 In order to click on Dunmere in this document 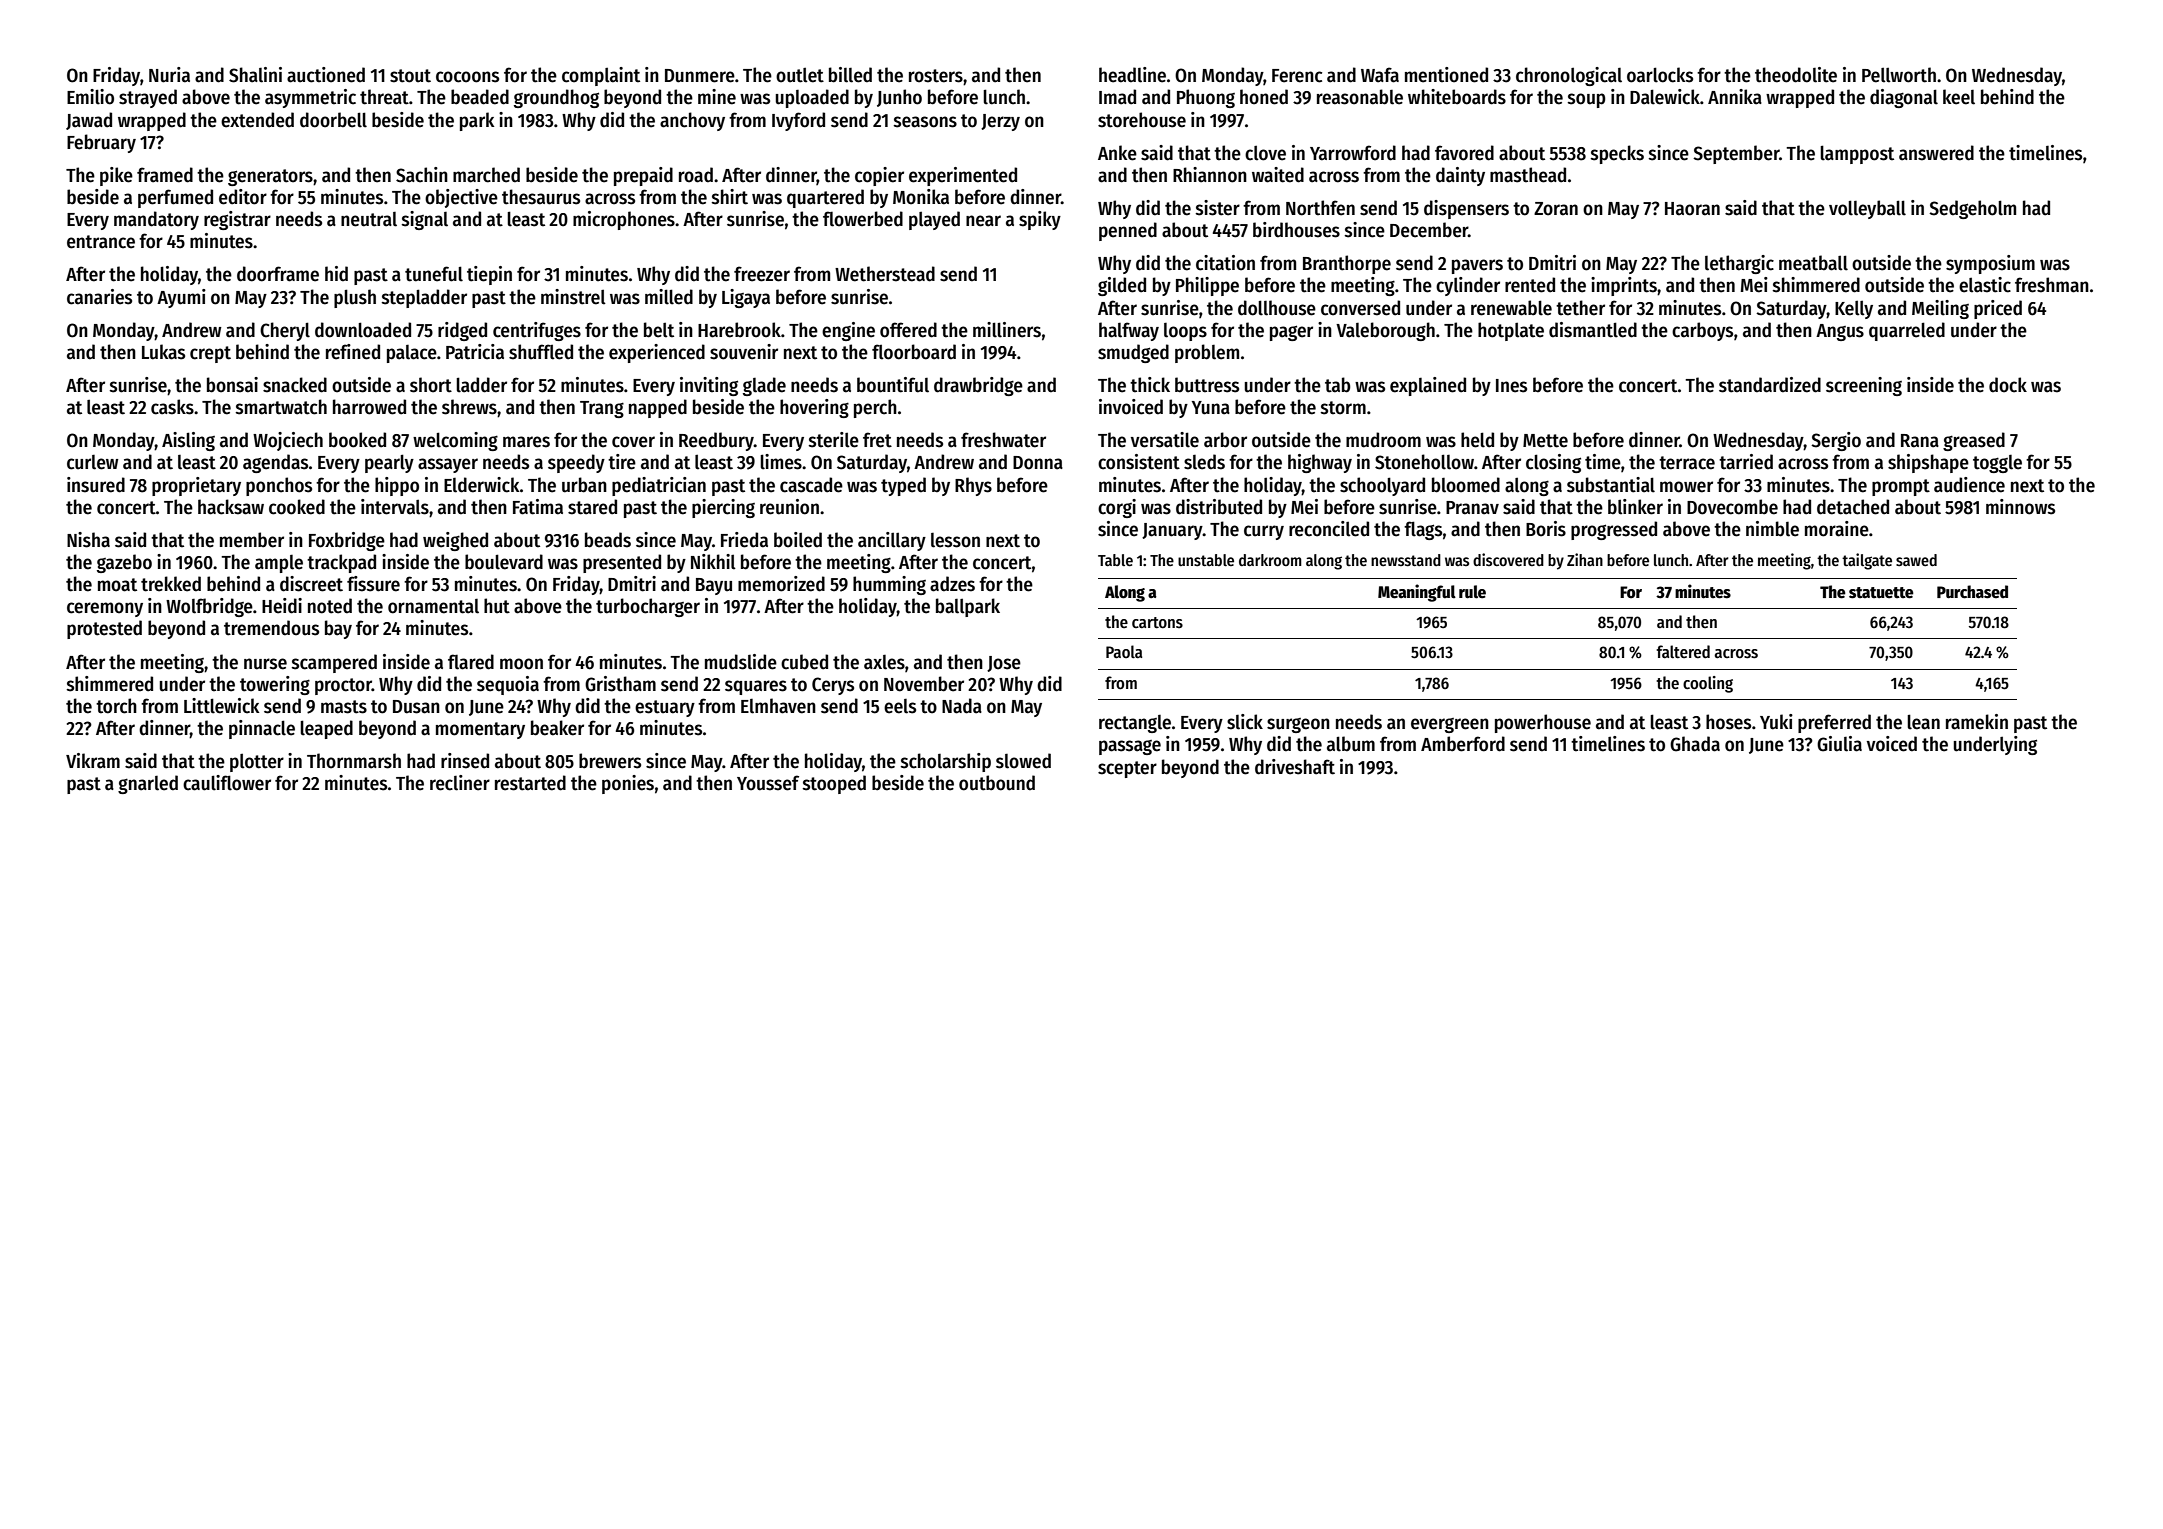, I will do `click(700, 76)`.
